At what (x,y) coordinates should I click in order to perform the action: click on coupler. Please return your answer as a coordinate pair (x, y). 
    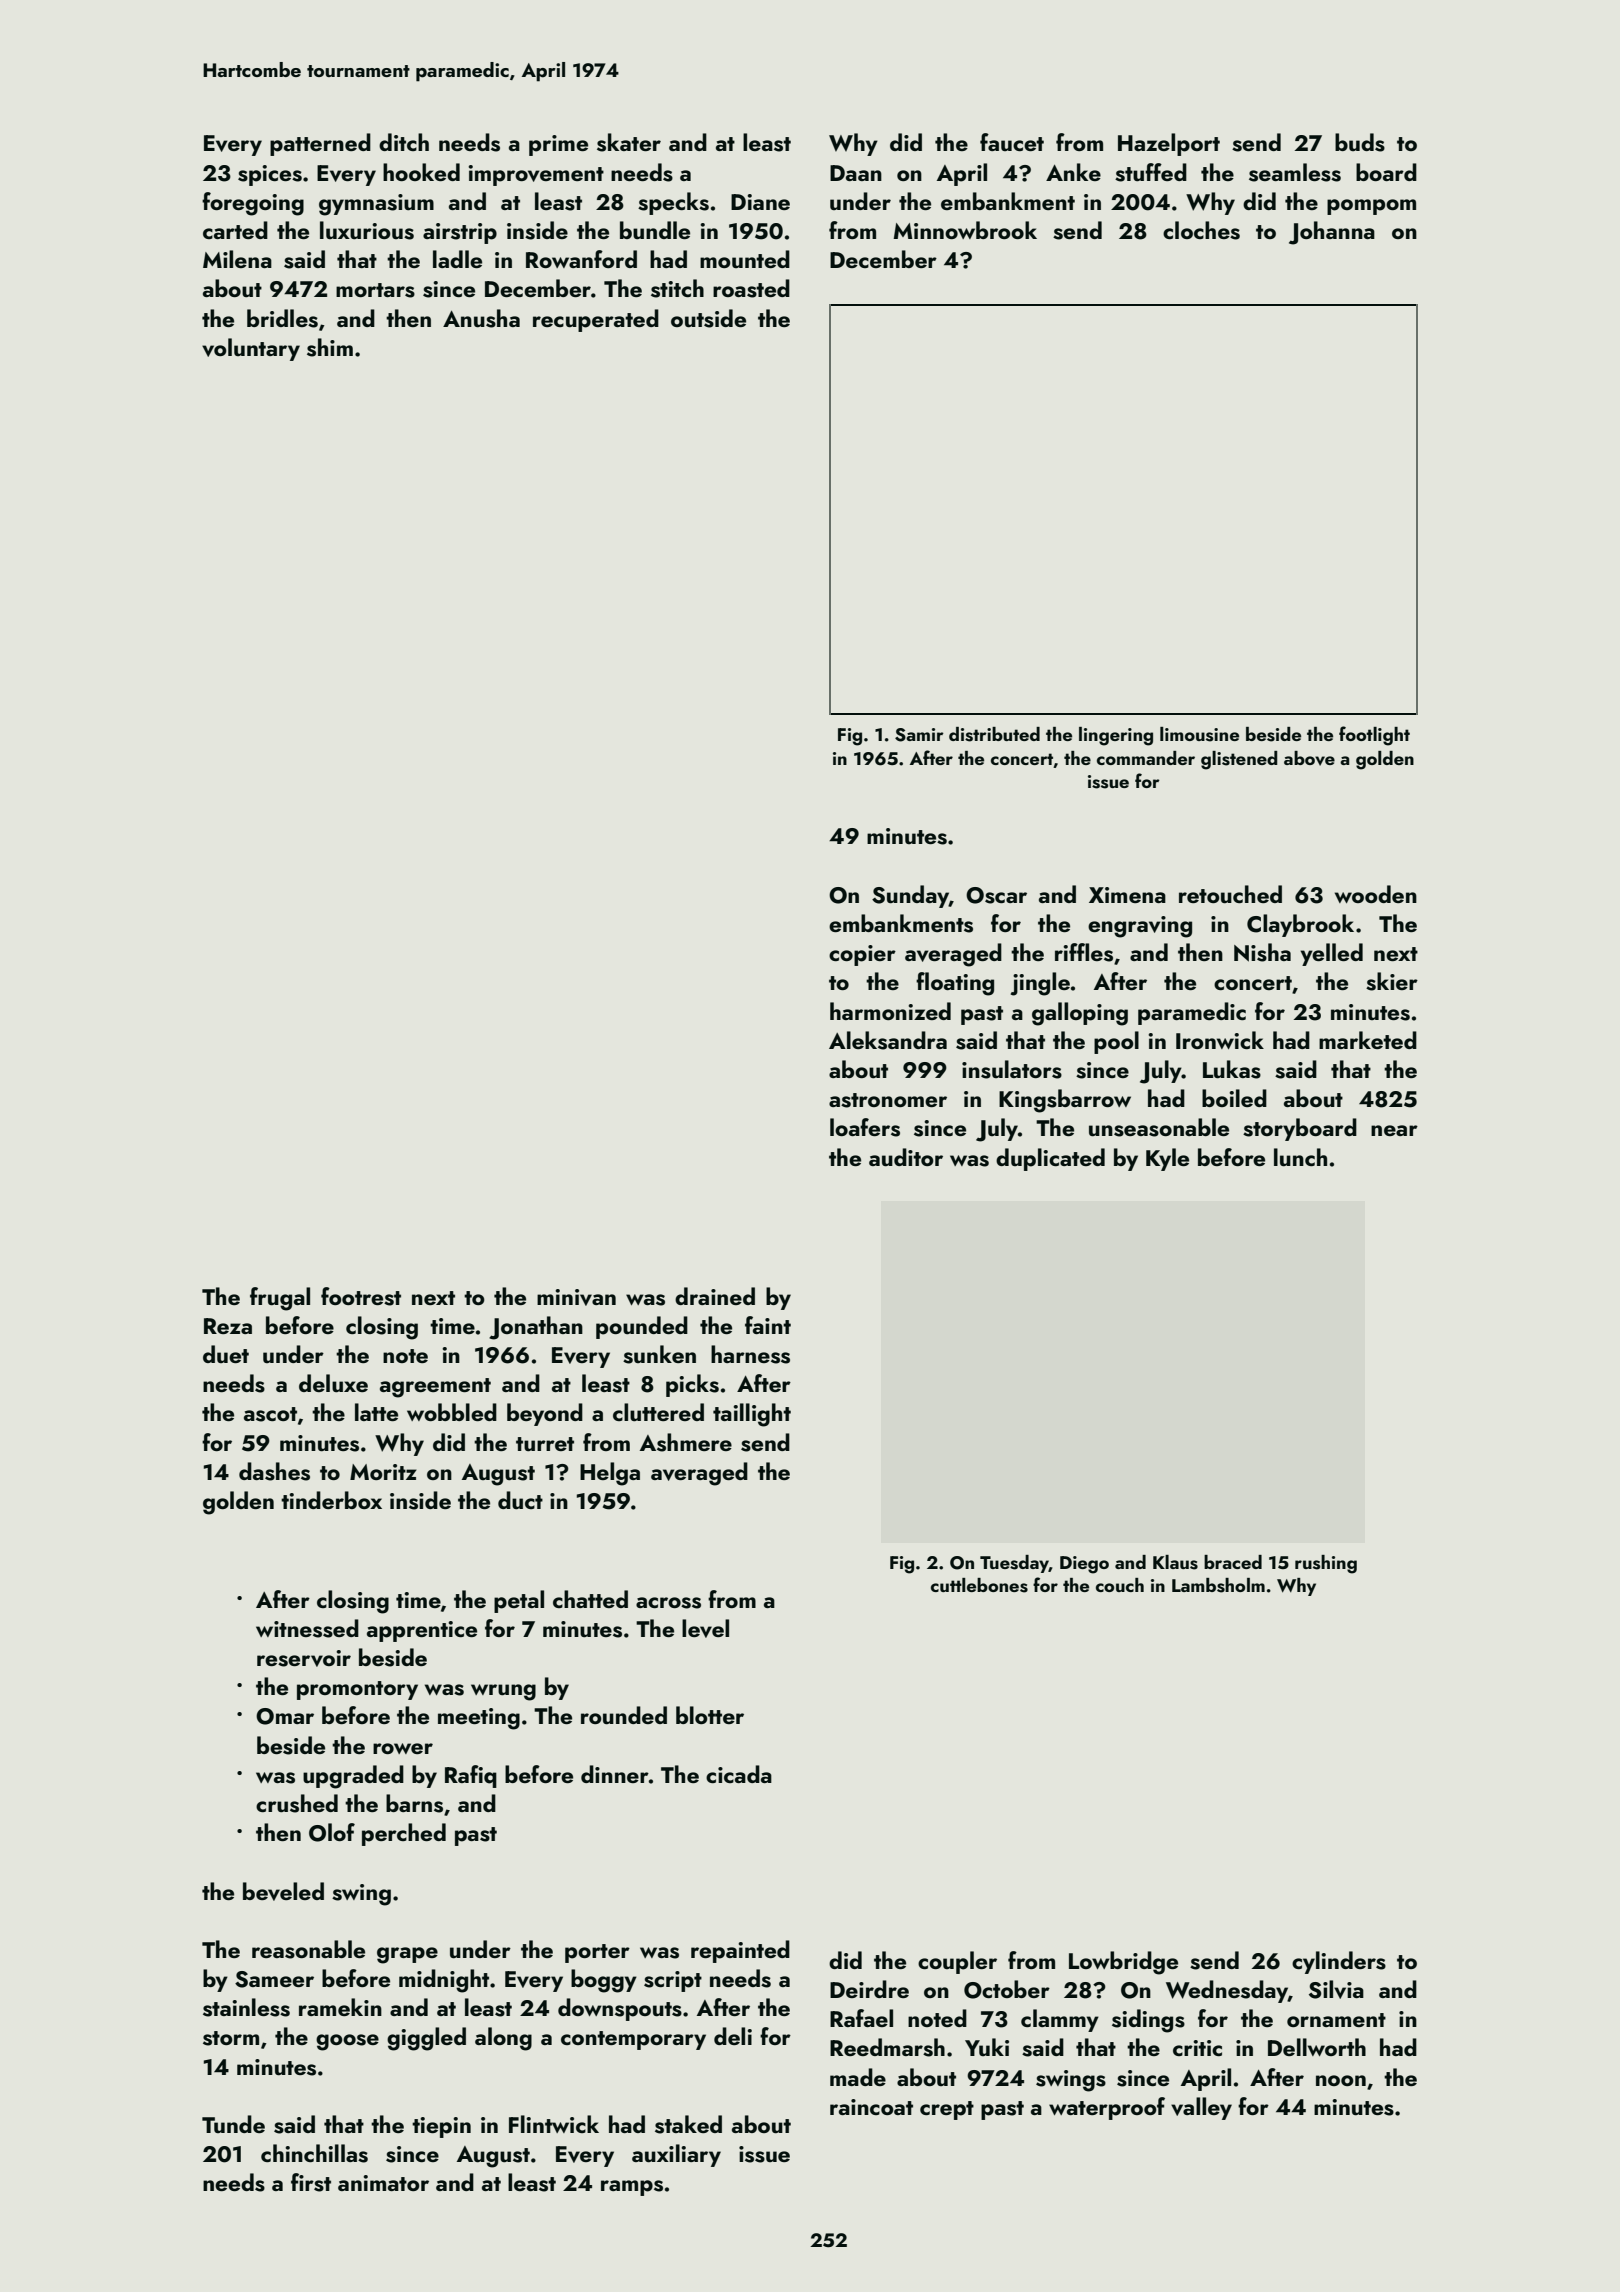
    Looking at the image, I should click on (957, 1962).
